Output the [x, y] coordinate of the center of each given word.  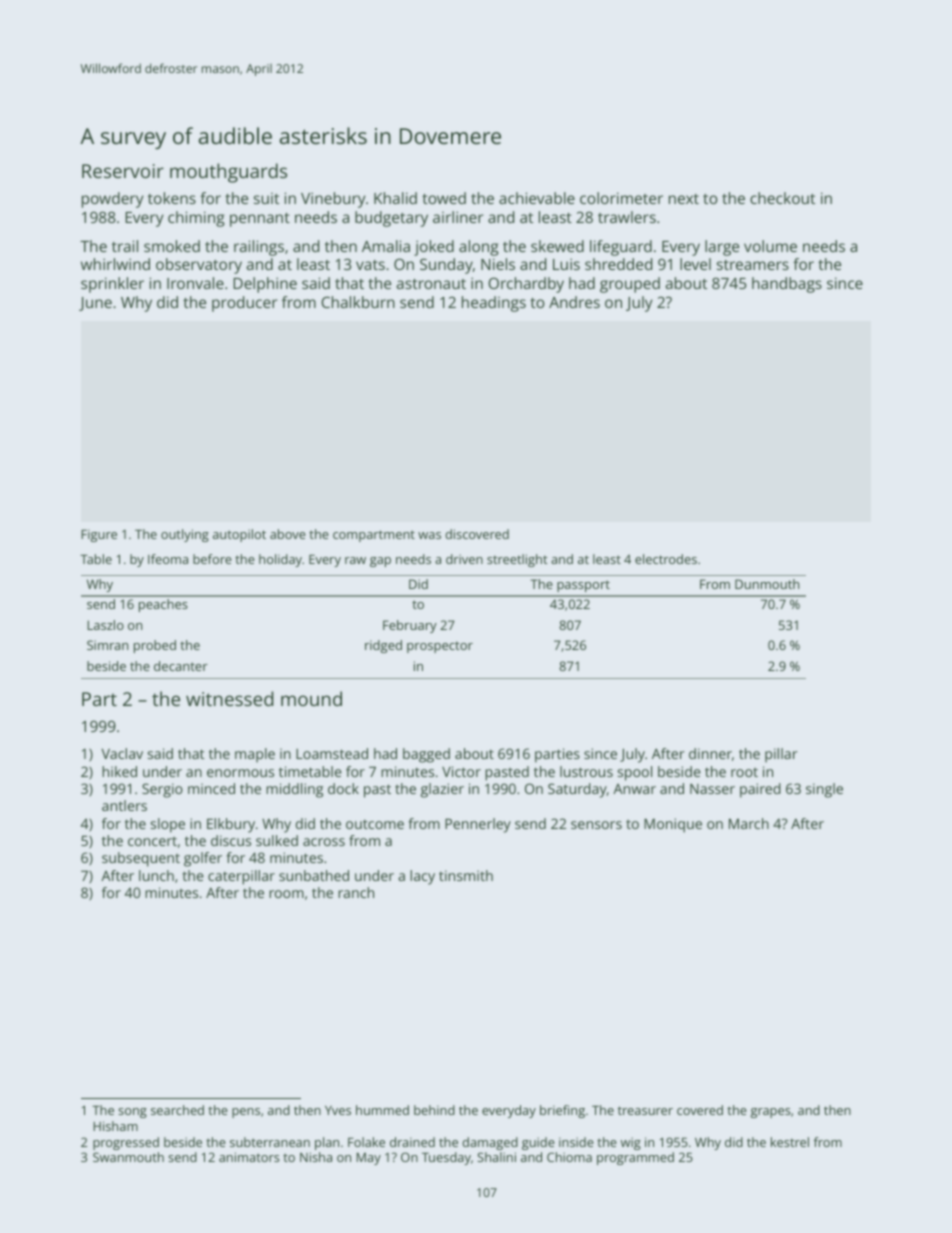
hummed [382, 1110]
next [684, 199]
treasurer [645, 1110]
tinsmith [466, 875]
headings [494, 304]
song [132, 1113]
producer [244, 304]
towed [444, 198]
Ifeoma [168, 559]
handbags [787, 285]
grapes [770, 1113]
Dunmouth [767, 584]
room [286, 894]
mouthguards [228, 173]
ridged [383, 646]
